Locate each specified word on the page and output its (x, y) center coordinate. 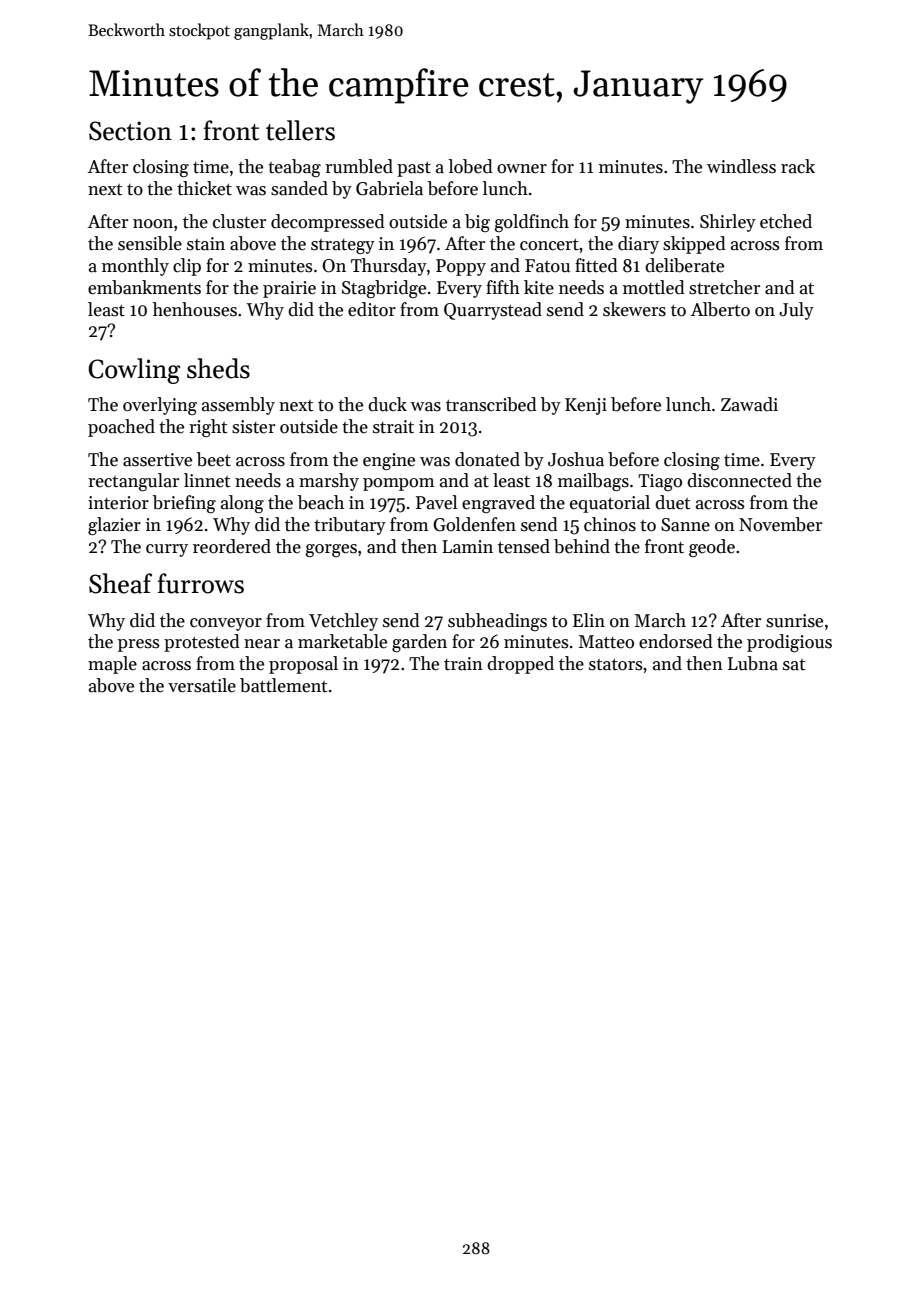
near (262, 644)
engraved (498, 504)
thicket (204, 188)
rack (798, 166)
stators (615, 665)
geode (712, 548)
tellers (300, 130)
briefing (184, 504)
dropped (520, 665)
